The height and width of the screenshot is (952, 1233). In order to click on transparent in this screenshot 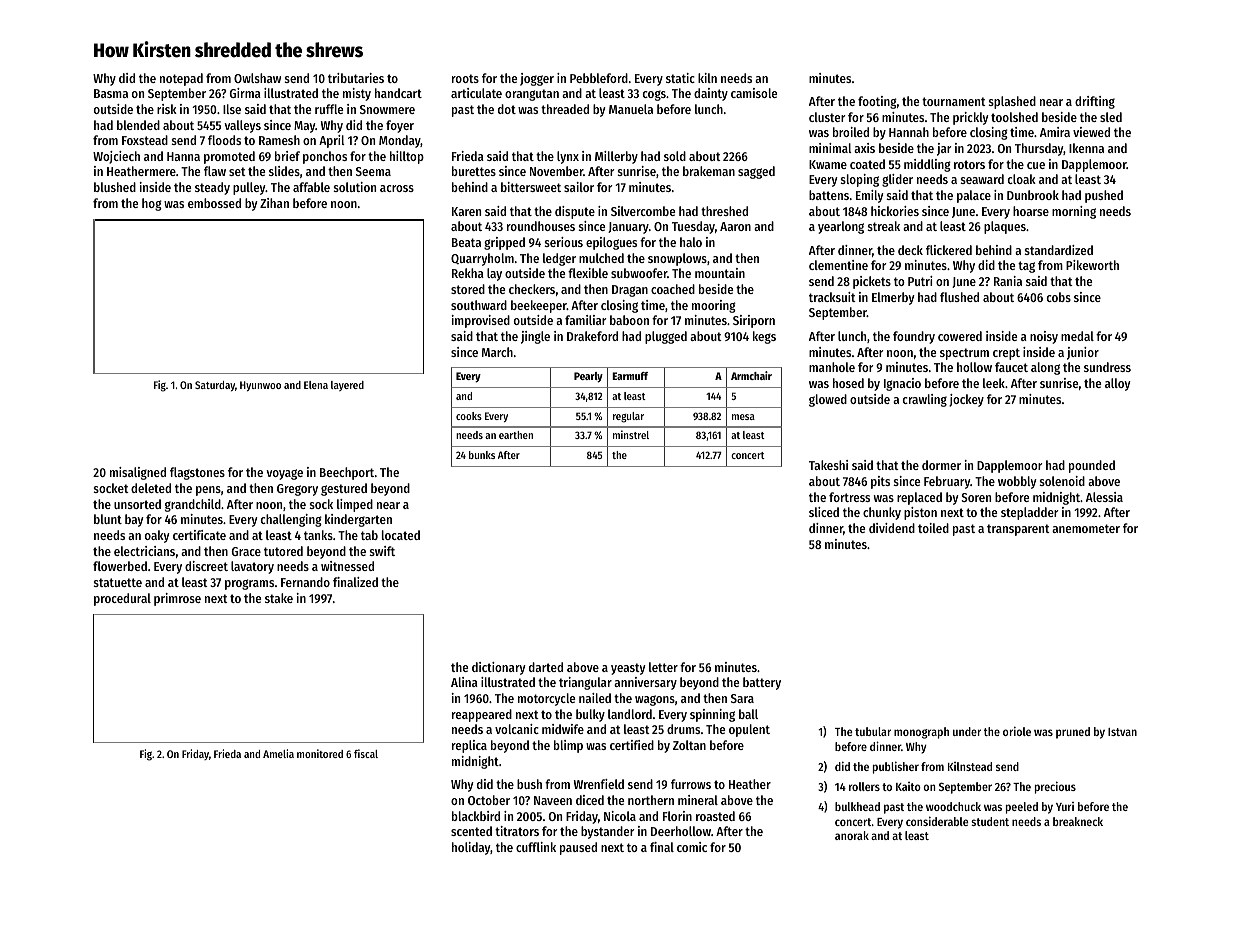, I will do `click(1018, 530)`.
